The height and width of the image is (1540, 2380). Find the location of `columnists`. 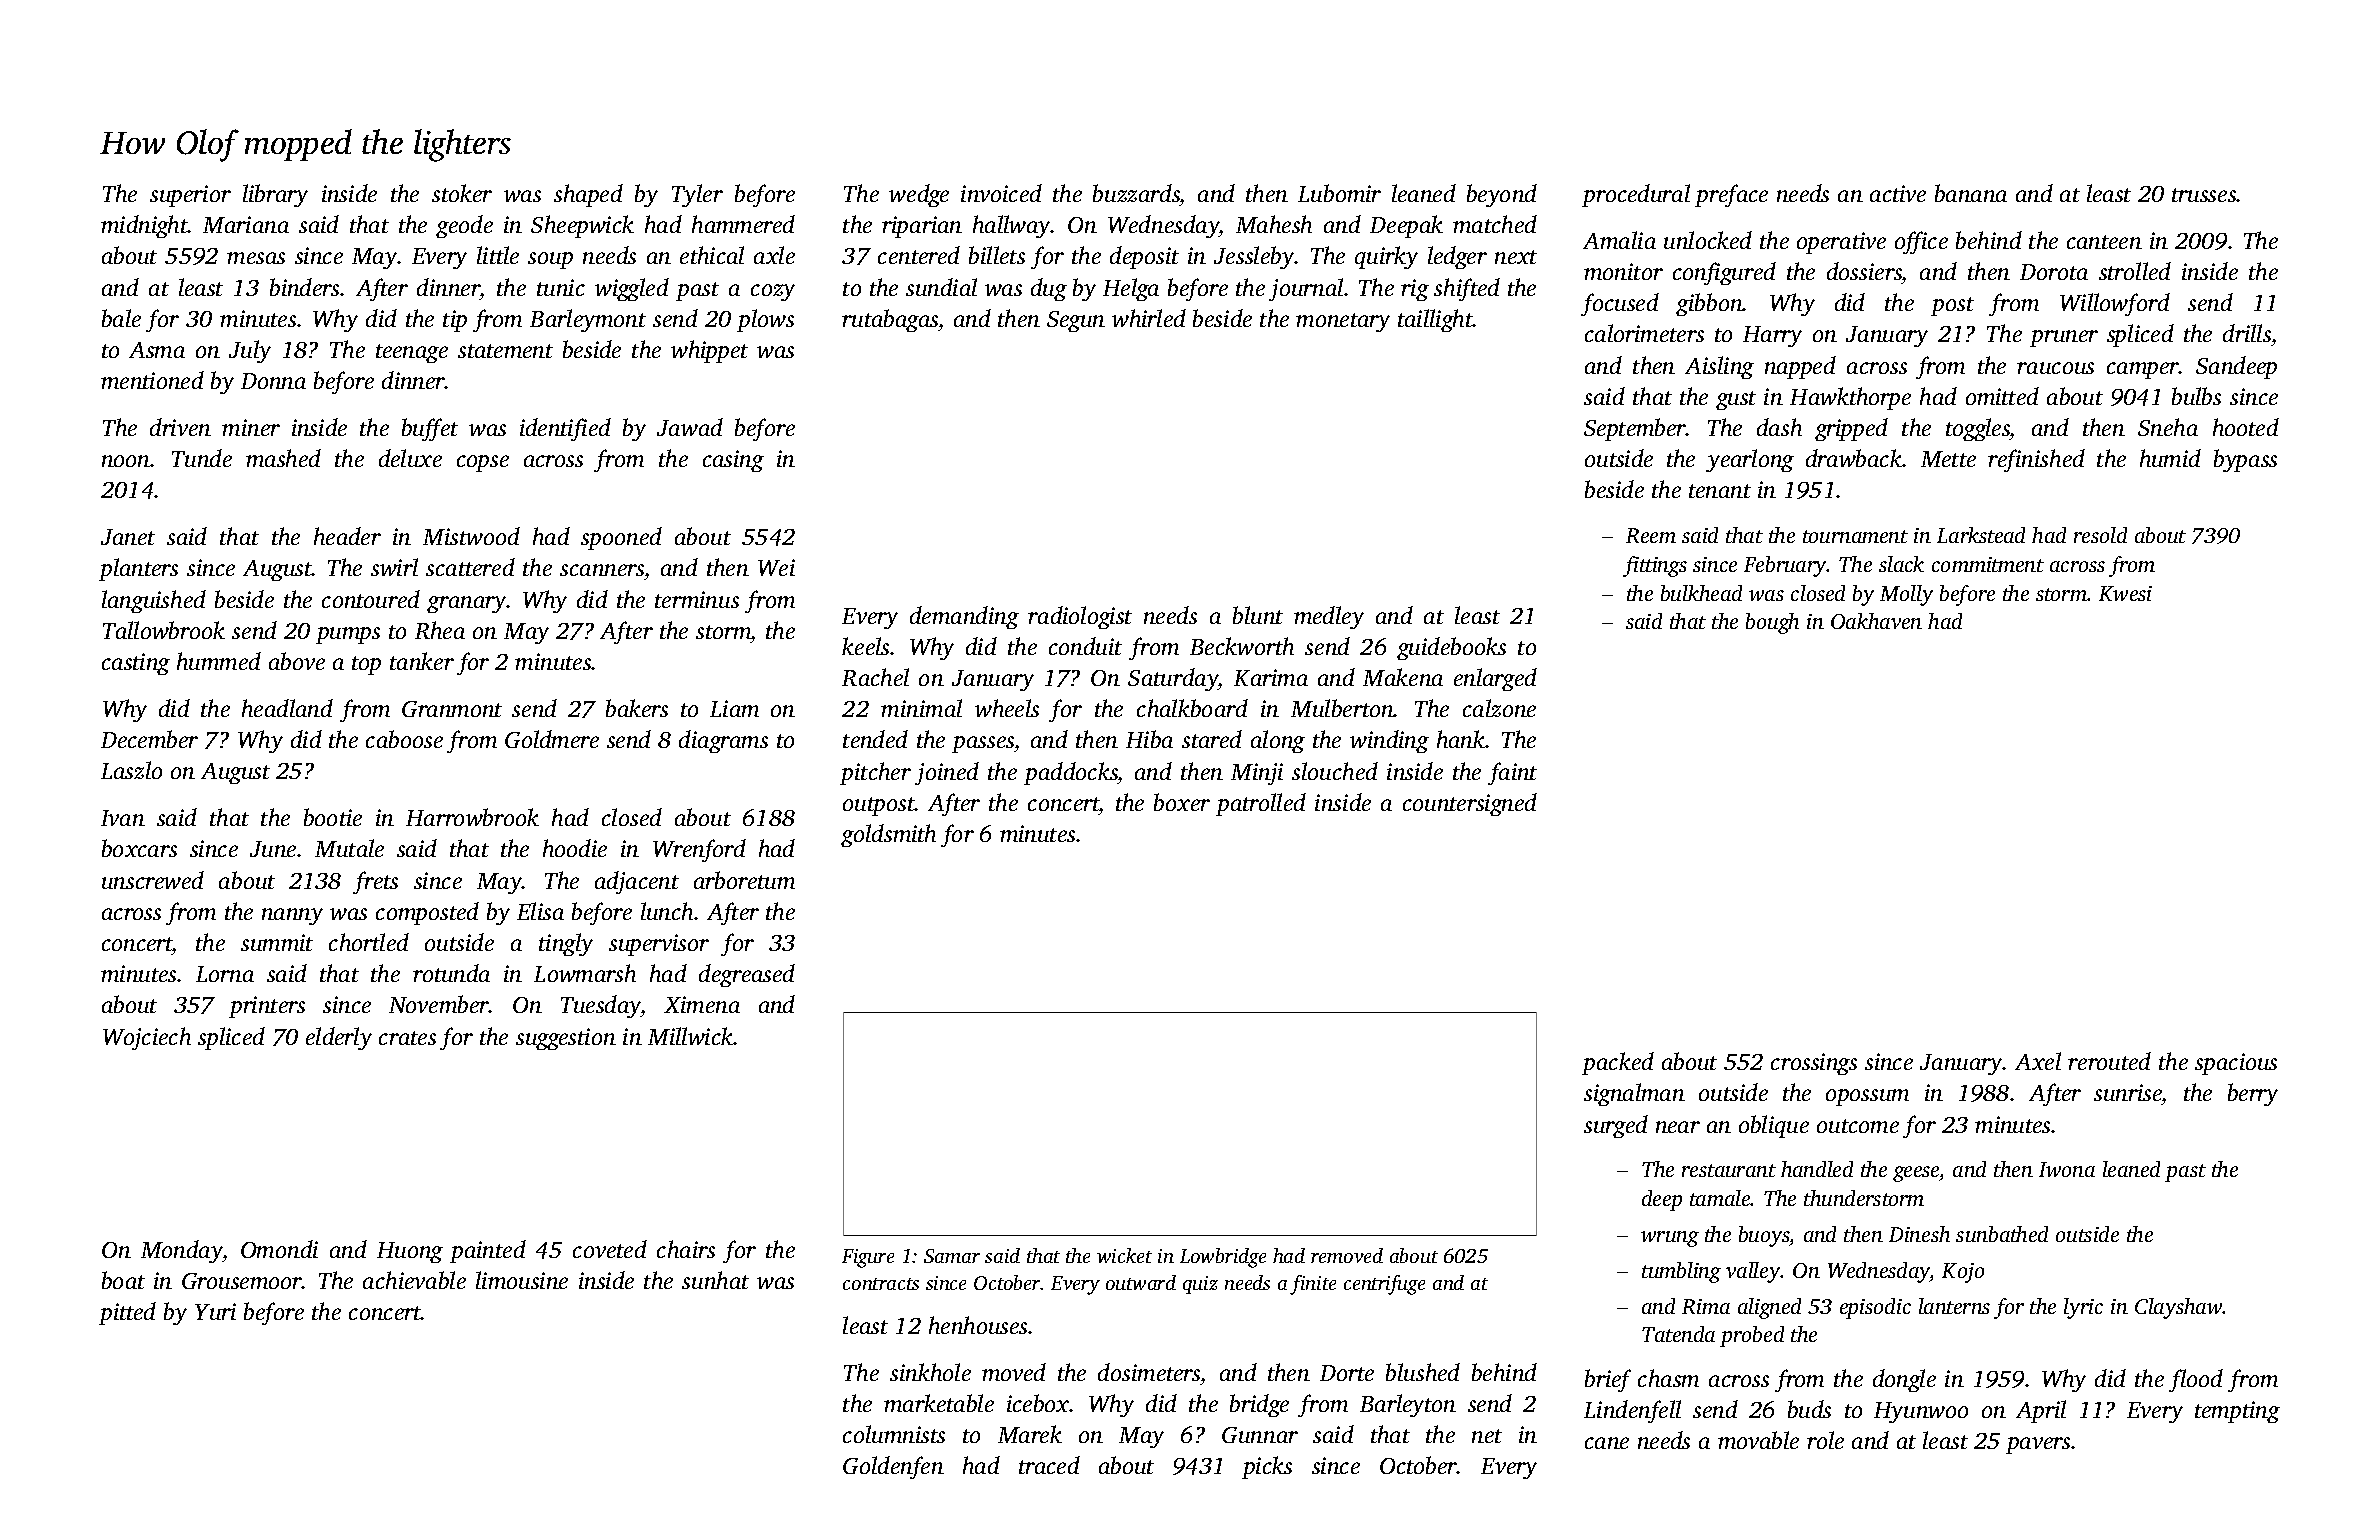

columnists is located at coordinates (894, 1434).
